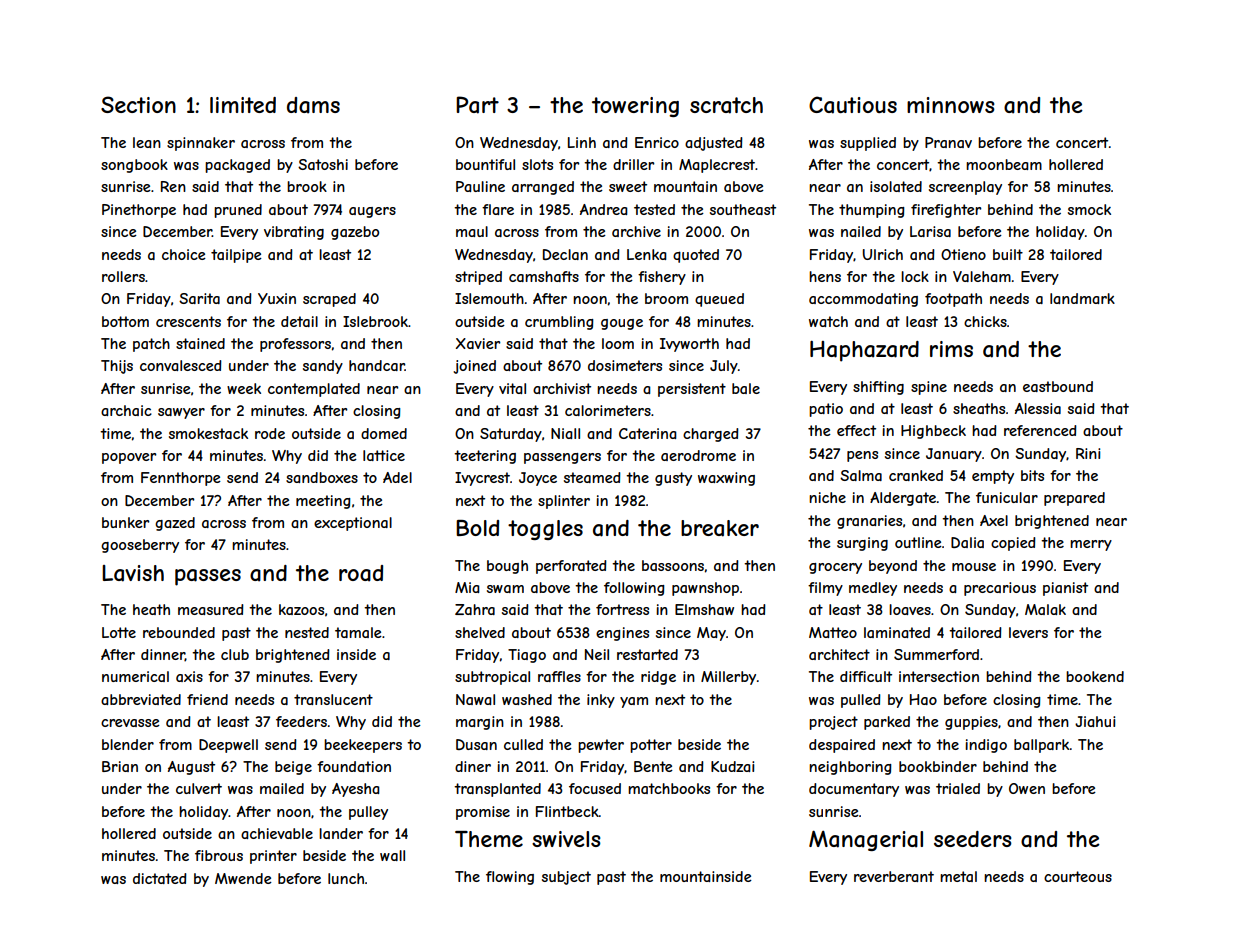  Describe the element at coordinates (293, 768) in the screenshot. I see `beige` at that location.
